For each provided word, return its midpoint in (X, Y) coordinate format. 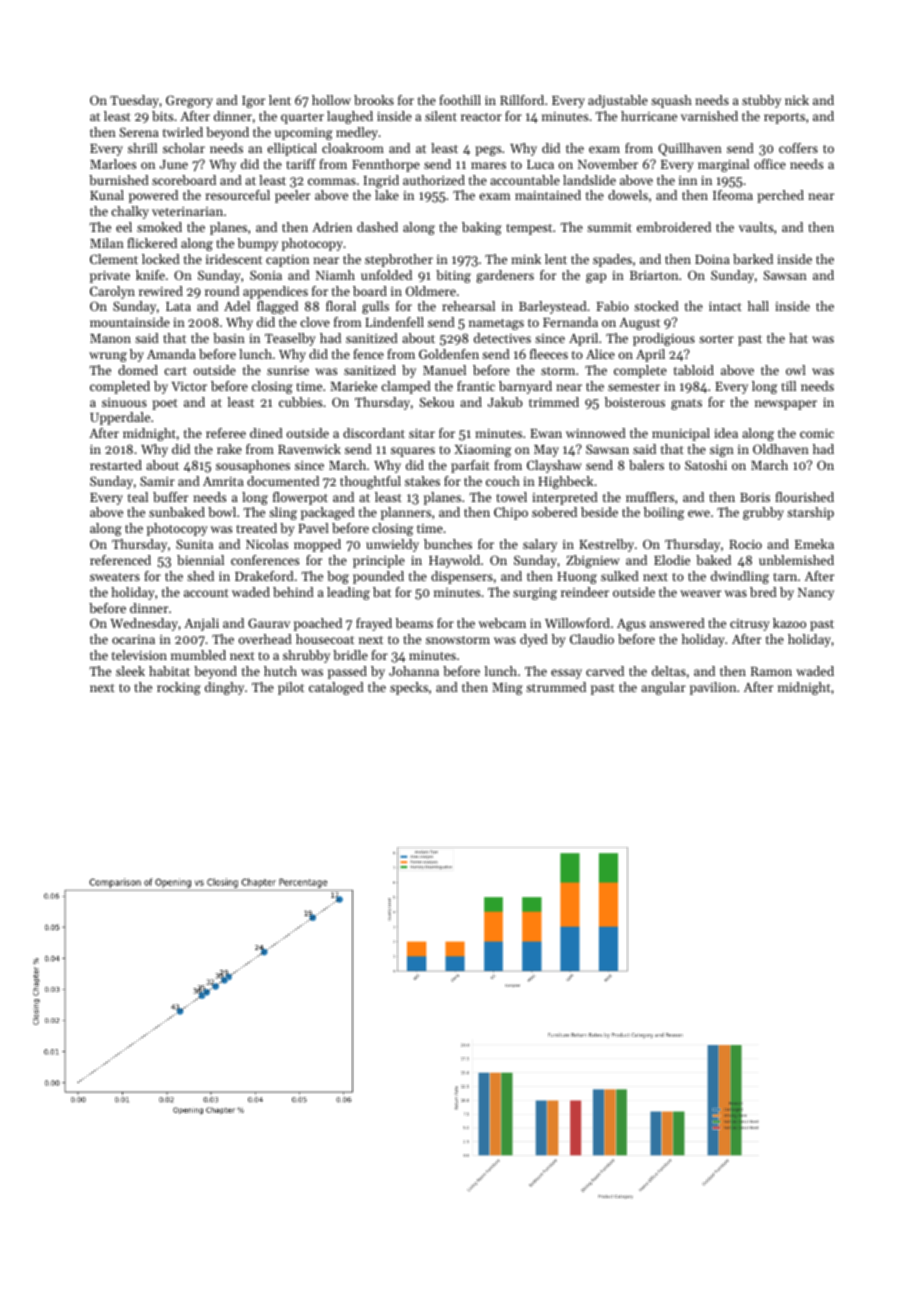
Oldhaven (781, 449)
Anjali (201, 624)
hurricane (649, 116)
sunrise (288, 370)
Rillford (522, 100)
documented (283, 481)
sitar (422, 433)
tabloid (694, 370)
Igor (253, 102)
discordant (374, 433)
